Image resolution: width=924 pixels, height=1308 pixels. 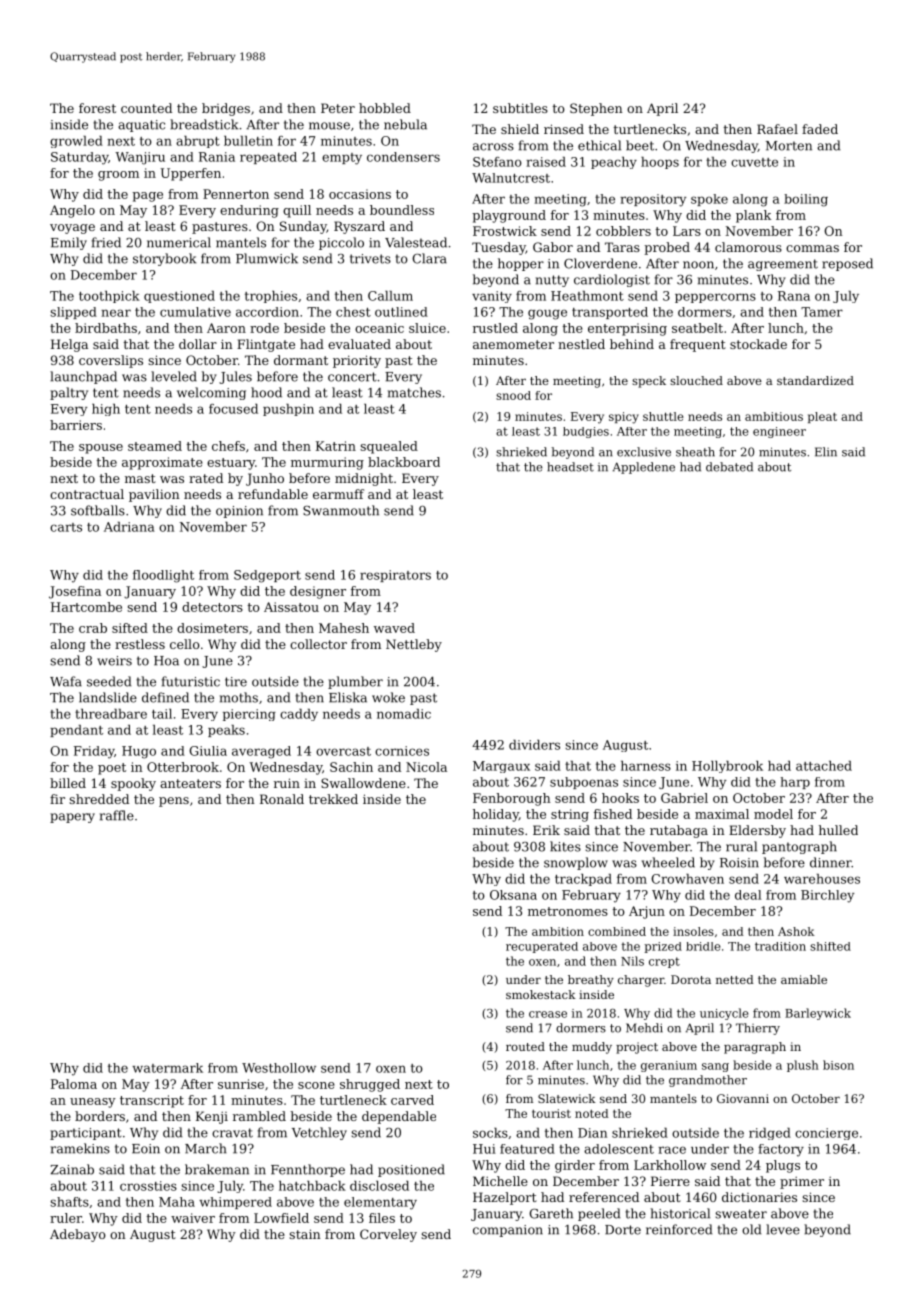 I want to click on trekked, so click(x=333, y=799).
